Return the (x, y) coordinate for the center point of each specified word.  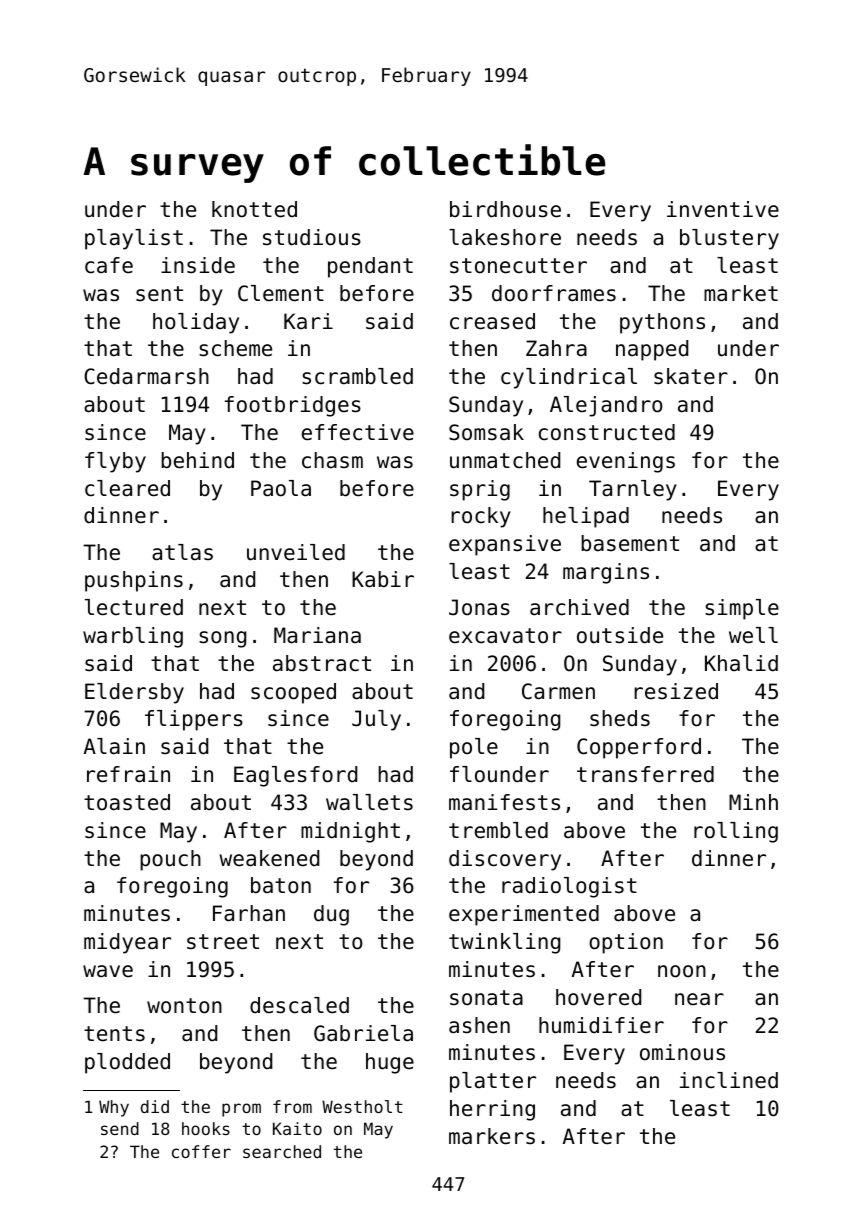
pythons (662, 323)
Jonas (479, 607)
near (699, 999)
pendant (370, 267)
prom (241, 1110)
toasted (127, 802)
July (376, 720)
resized (676, 691)
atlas (182, 552)
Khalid (741, 663)
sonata (486, 998)
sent (159, 294)
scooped (293, 693)
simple (742, 609)
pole (474, 748)
